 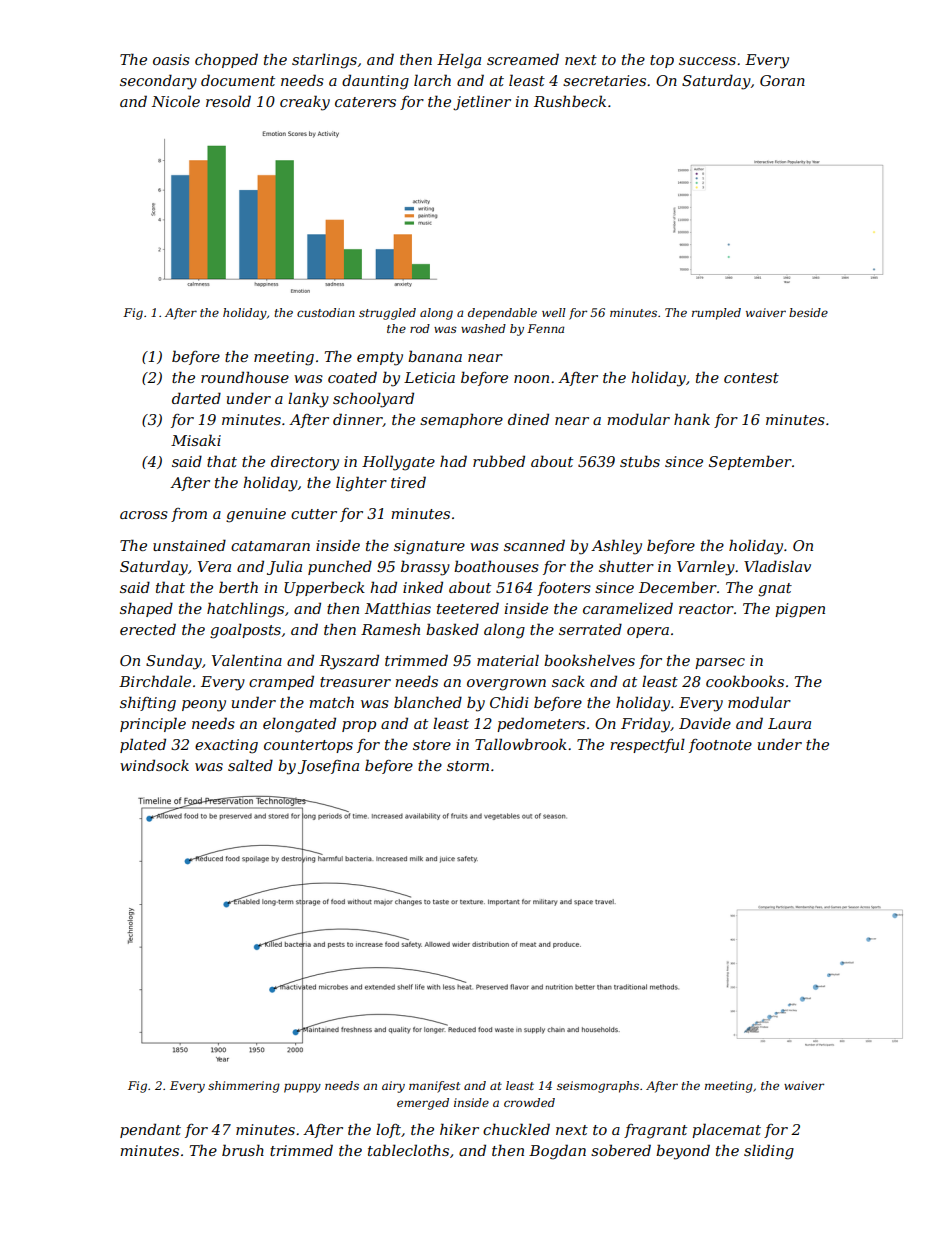 I want to click on Varnley, so click(x=706, y=568).
